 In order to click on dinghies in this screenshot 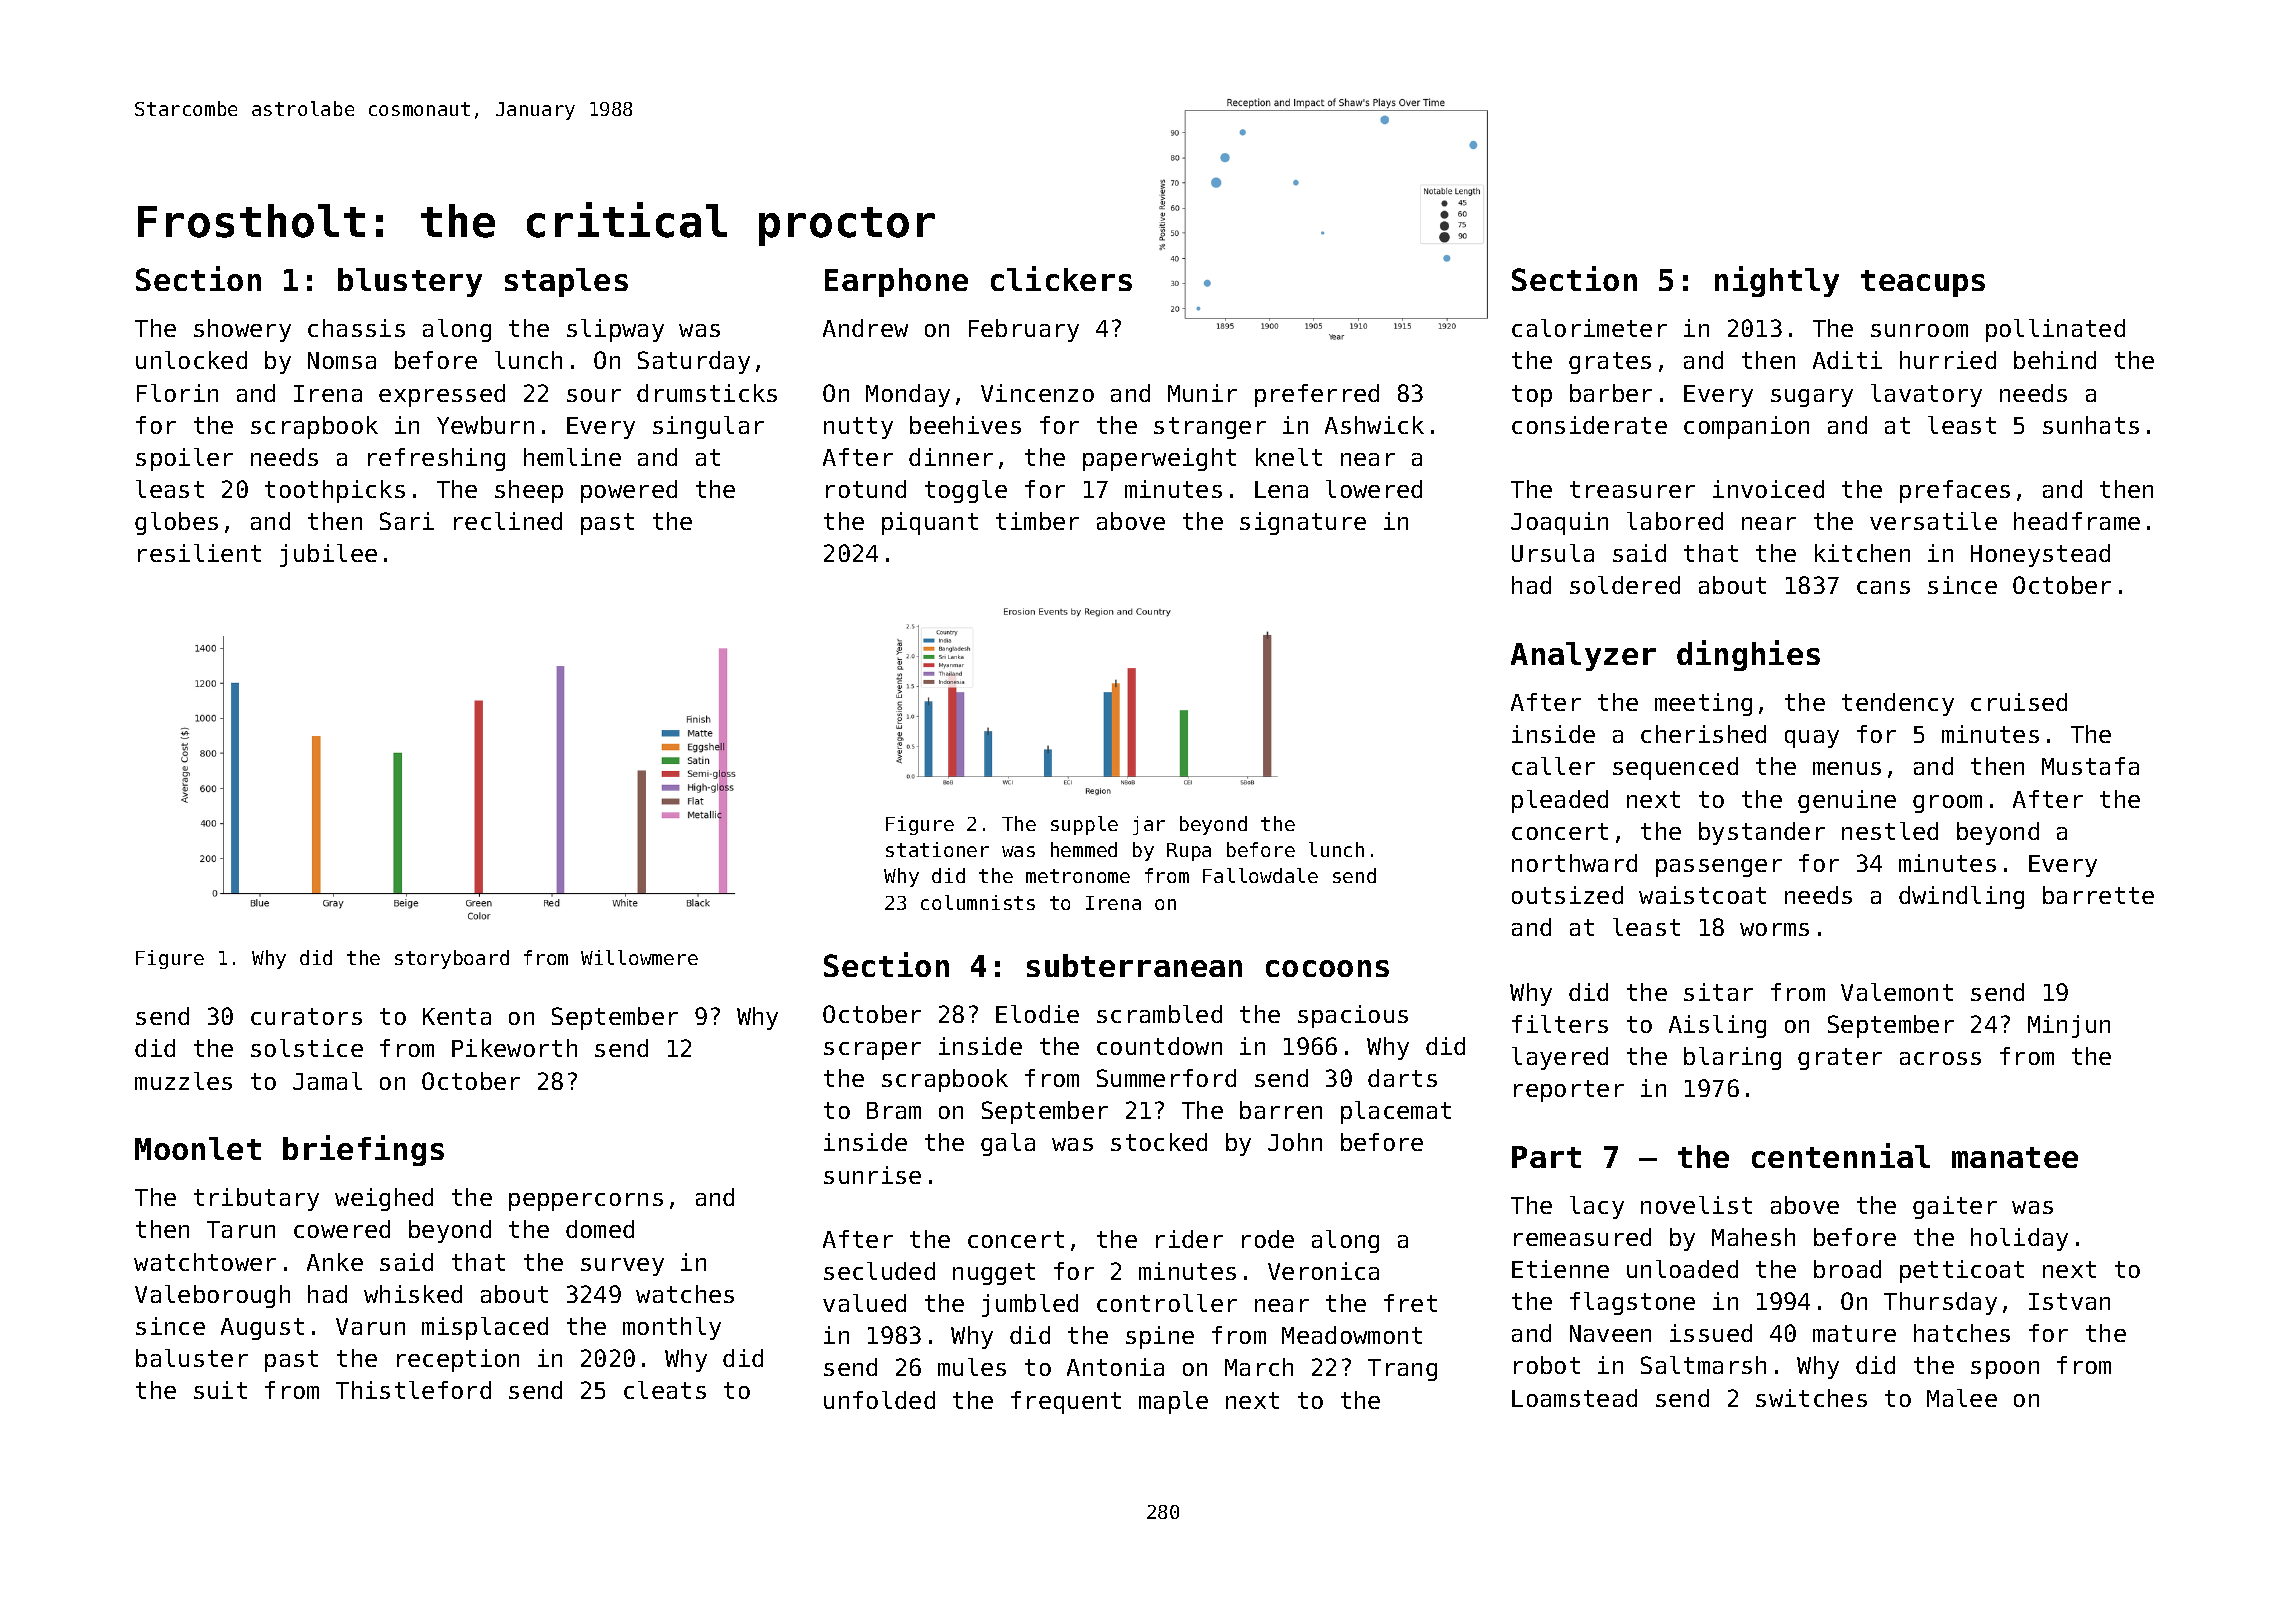, I will do `click(1748, 655)`.
